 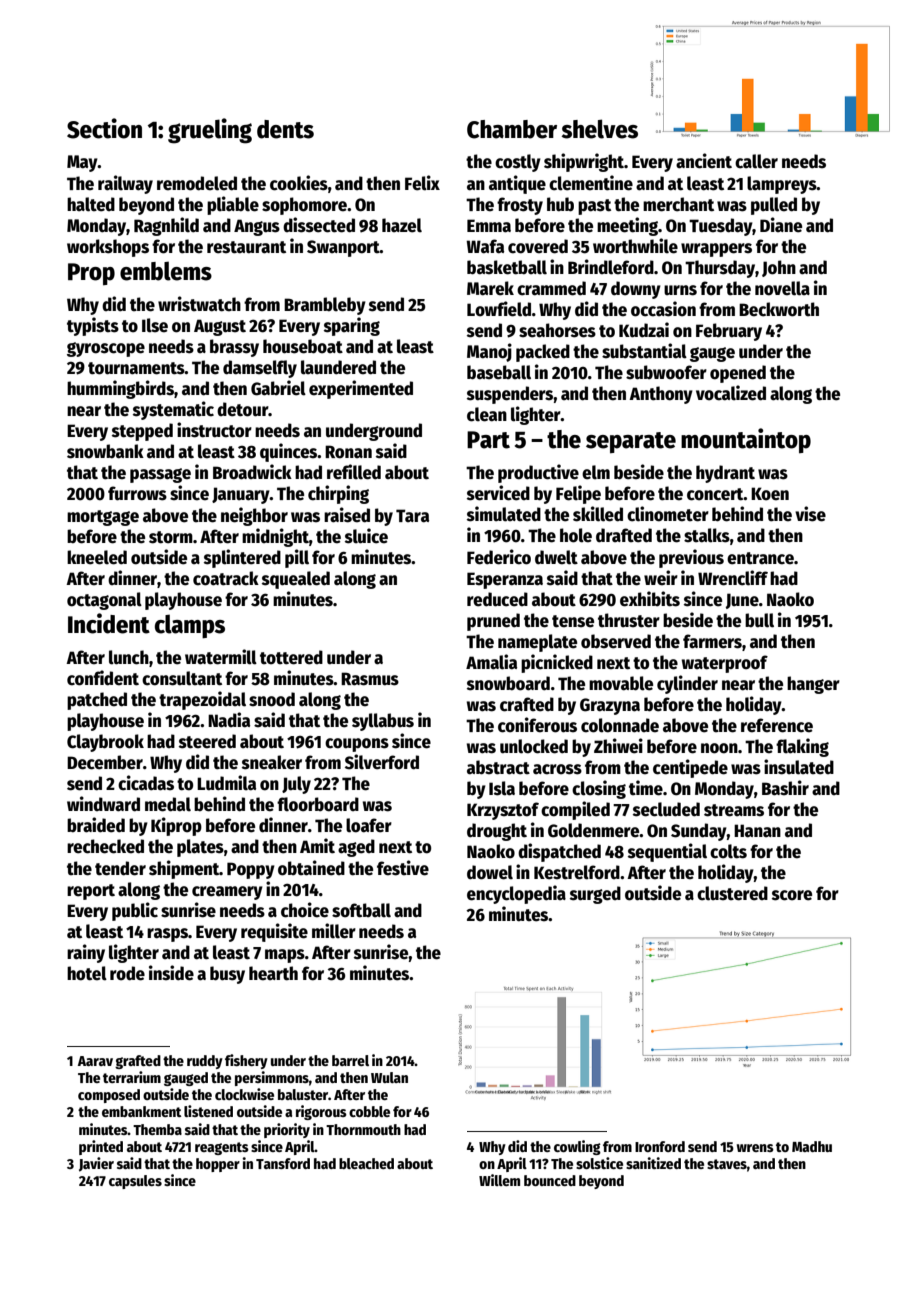 What do you see at coordinates (516, 894) in the screenshot?
I see `encyclopedia` at bounding box center [516, 894].
